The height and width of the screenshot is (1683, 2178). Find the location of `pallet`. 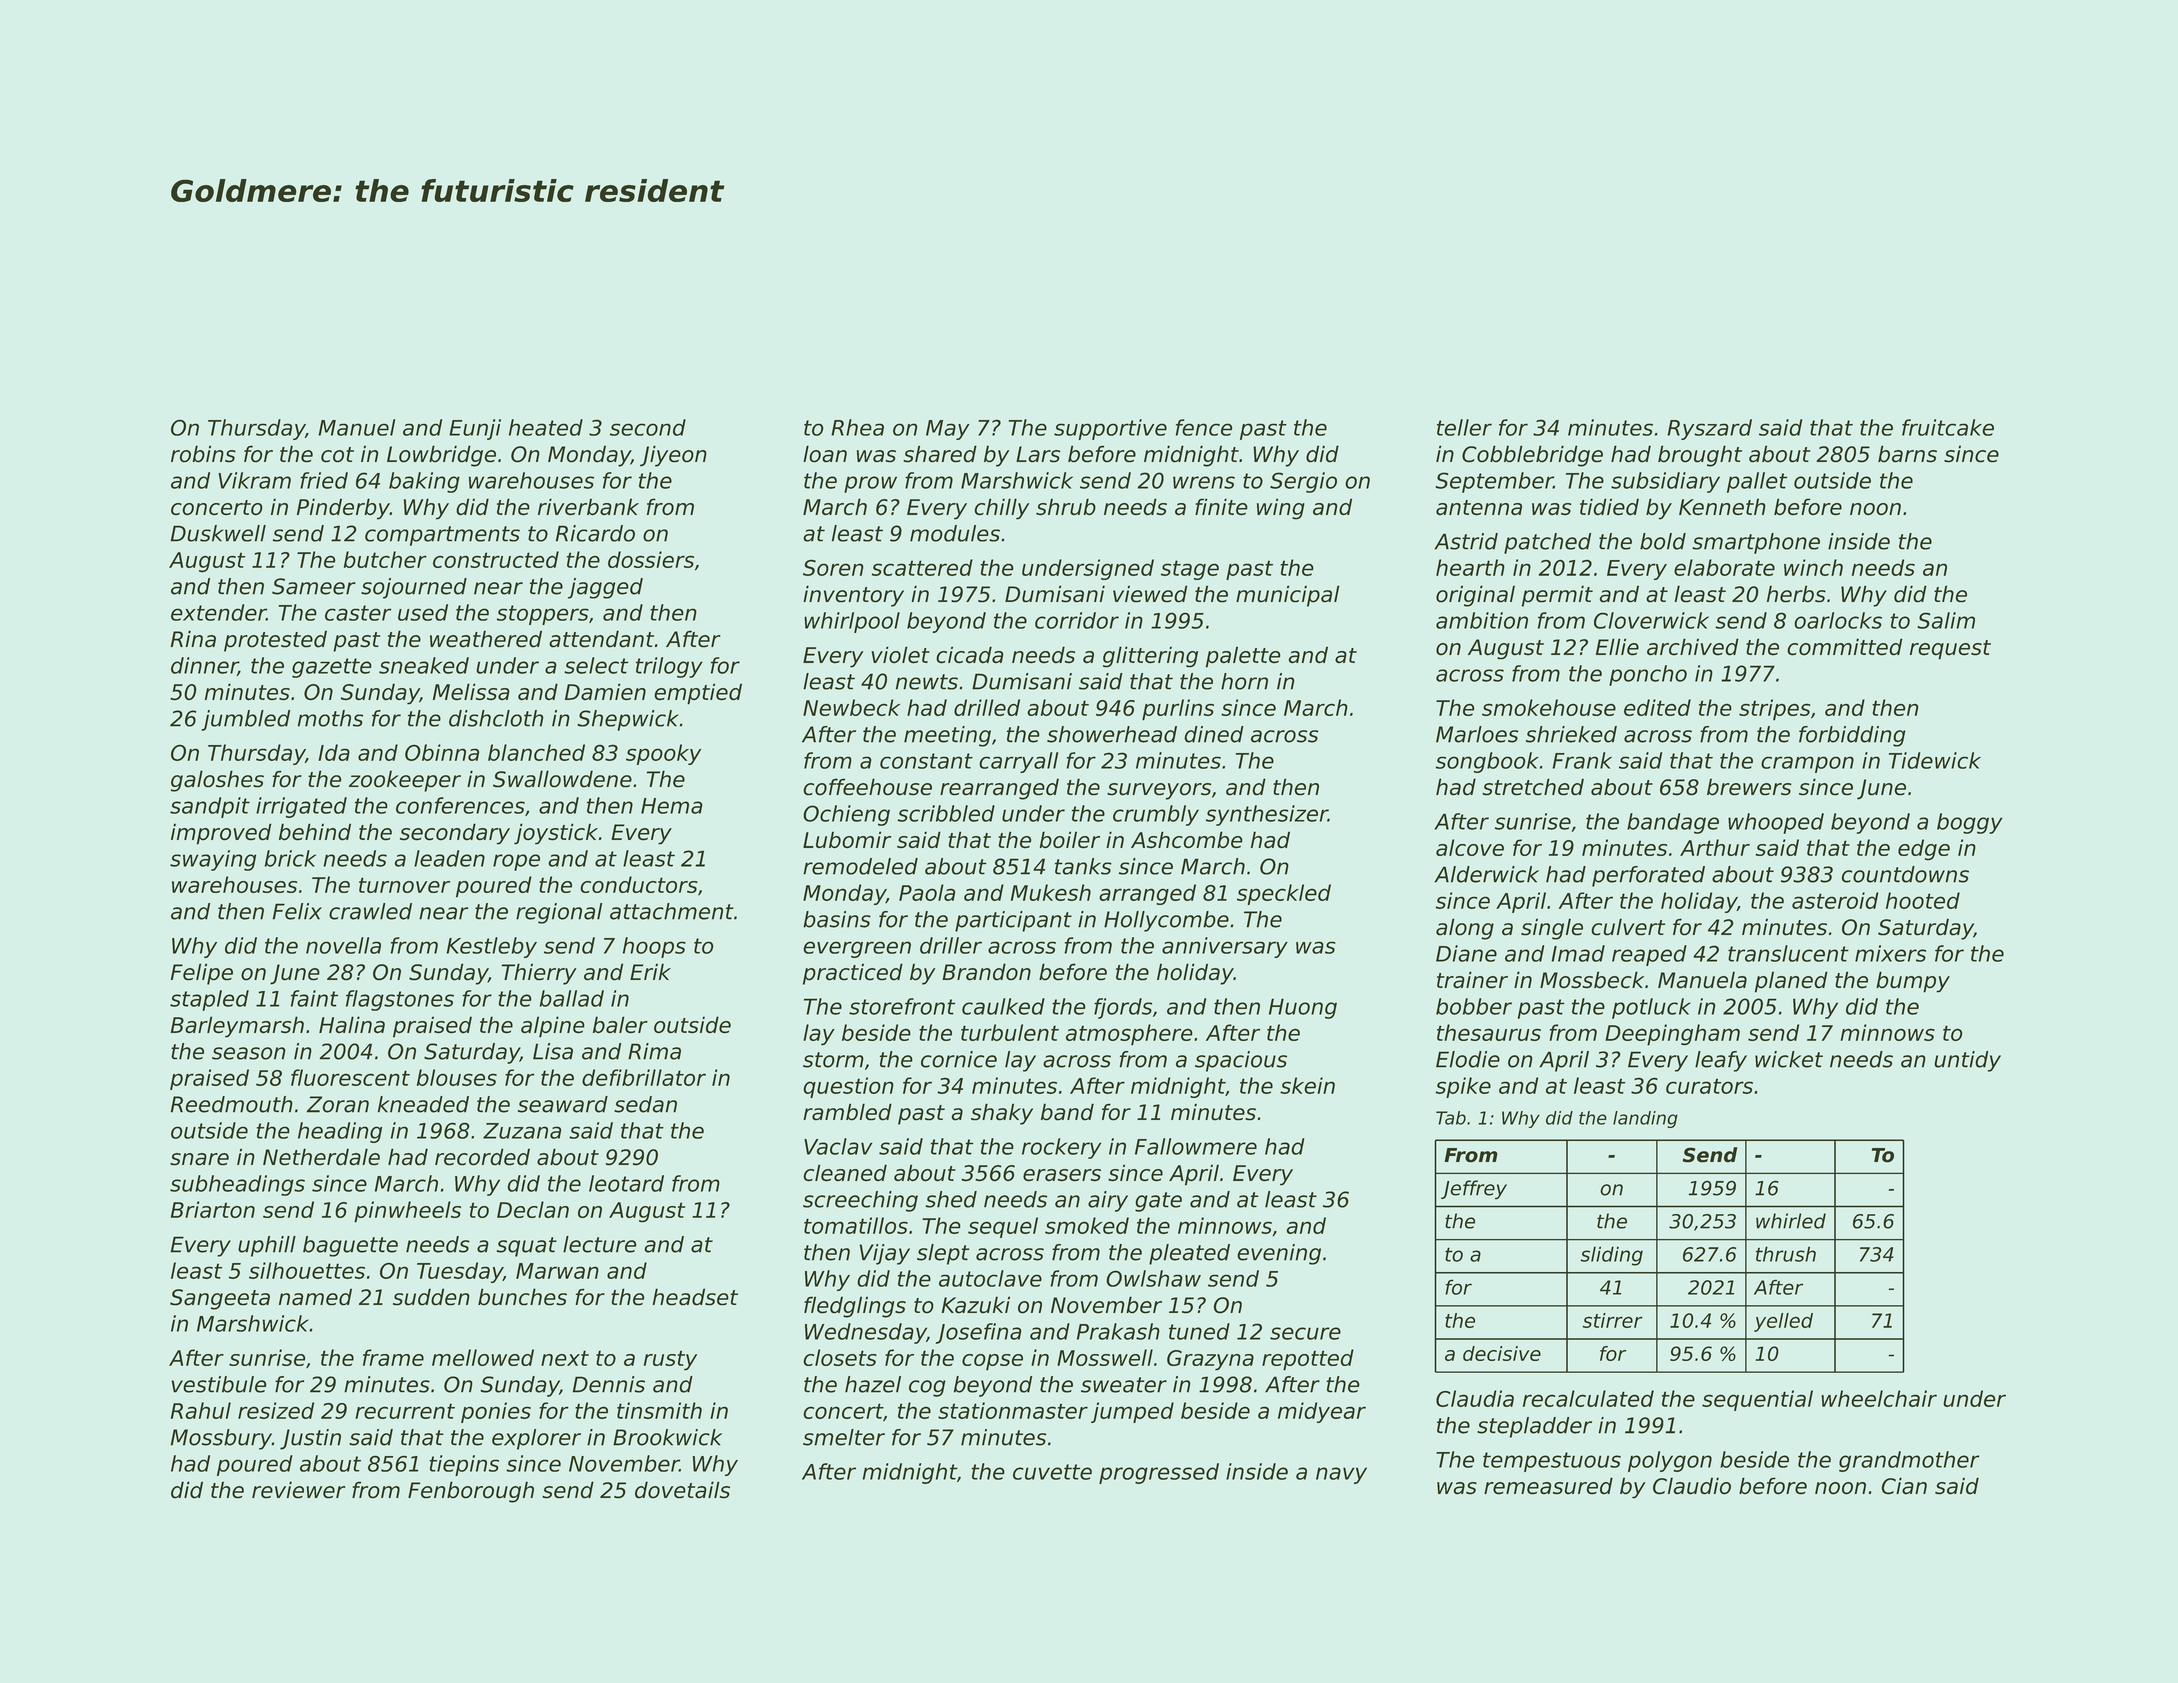

pallet is located at coordinates (1757, 482).
